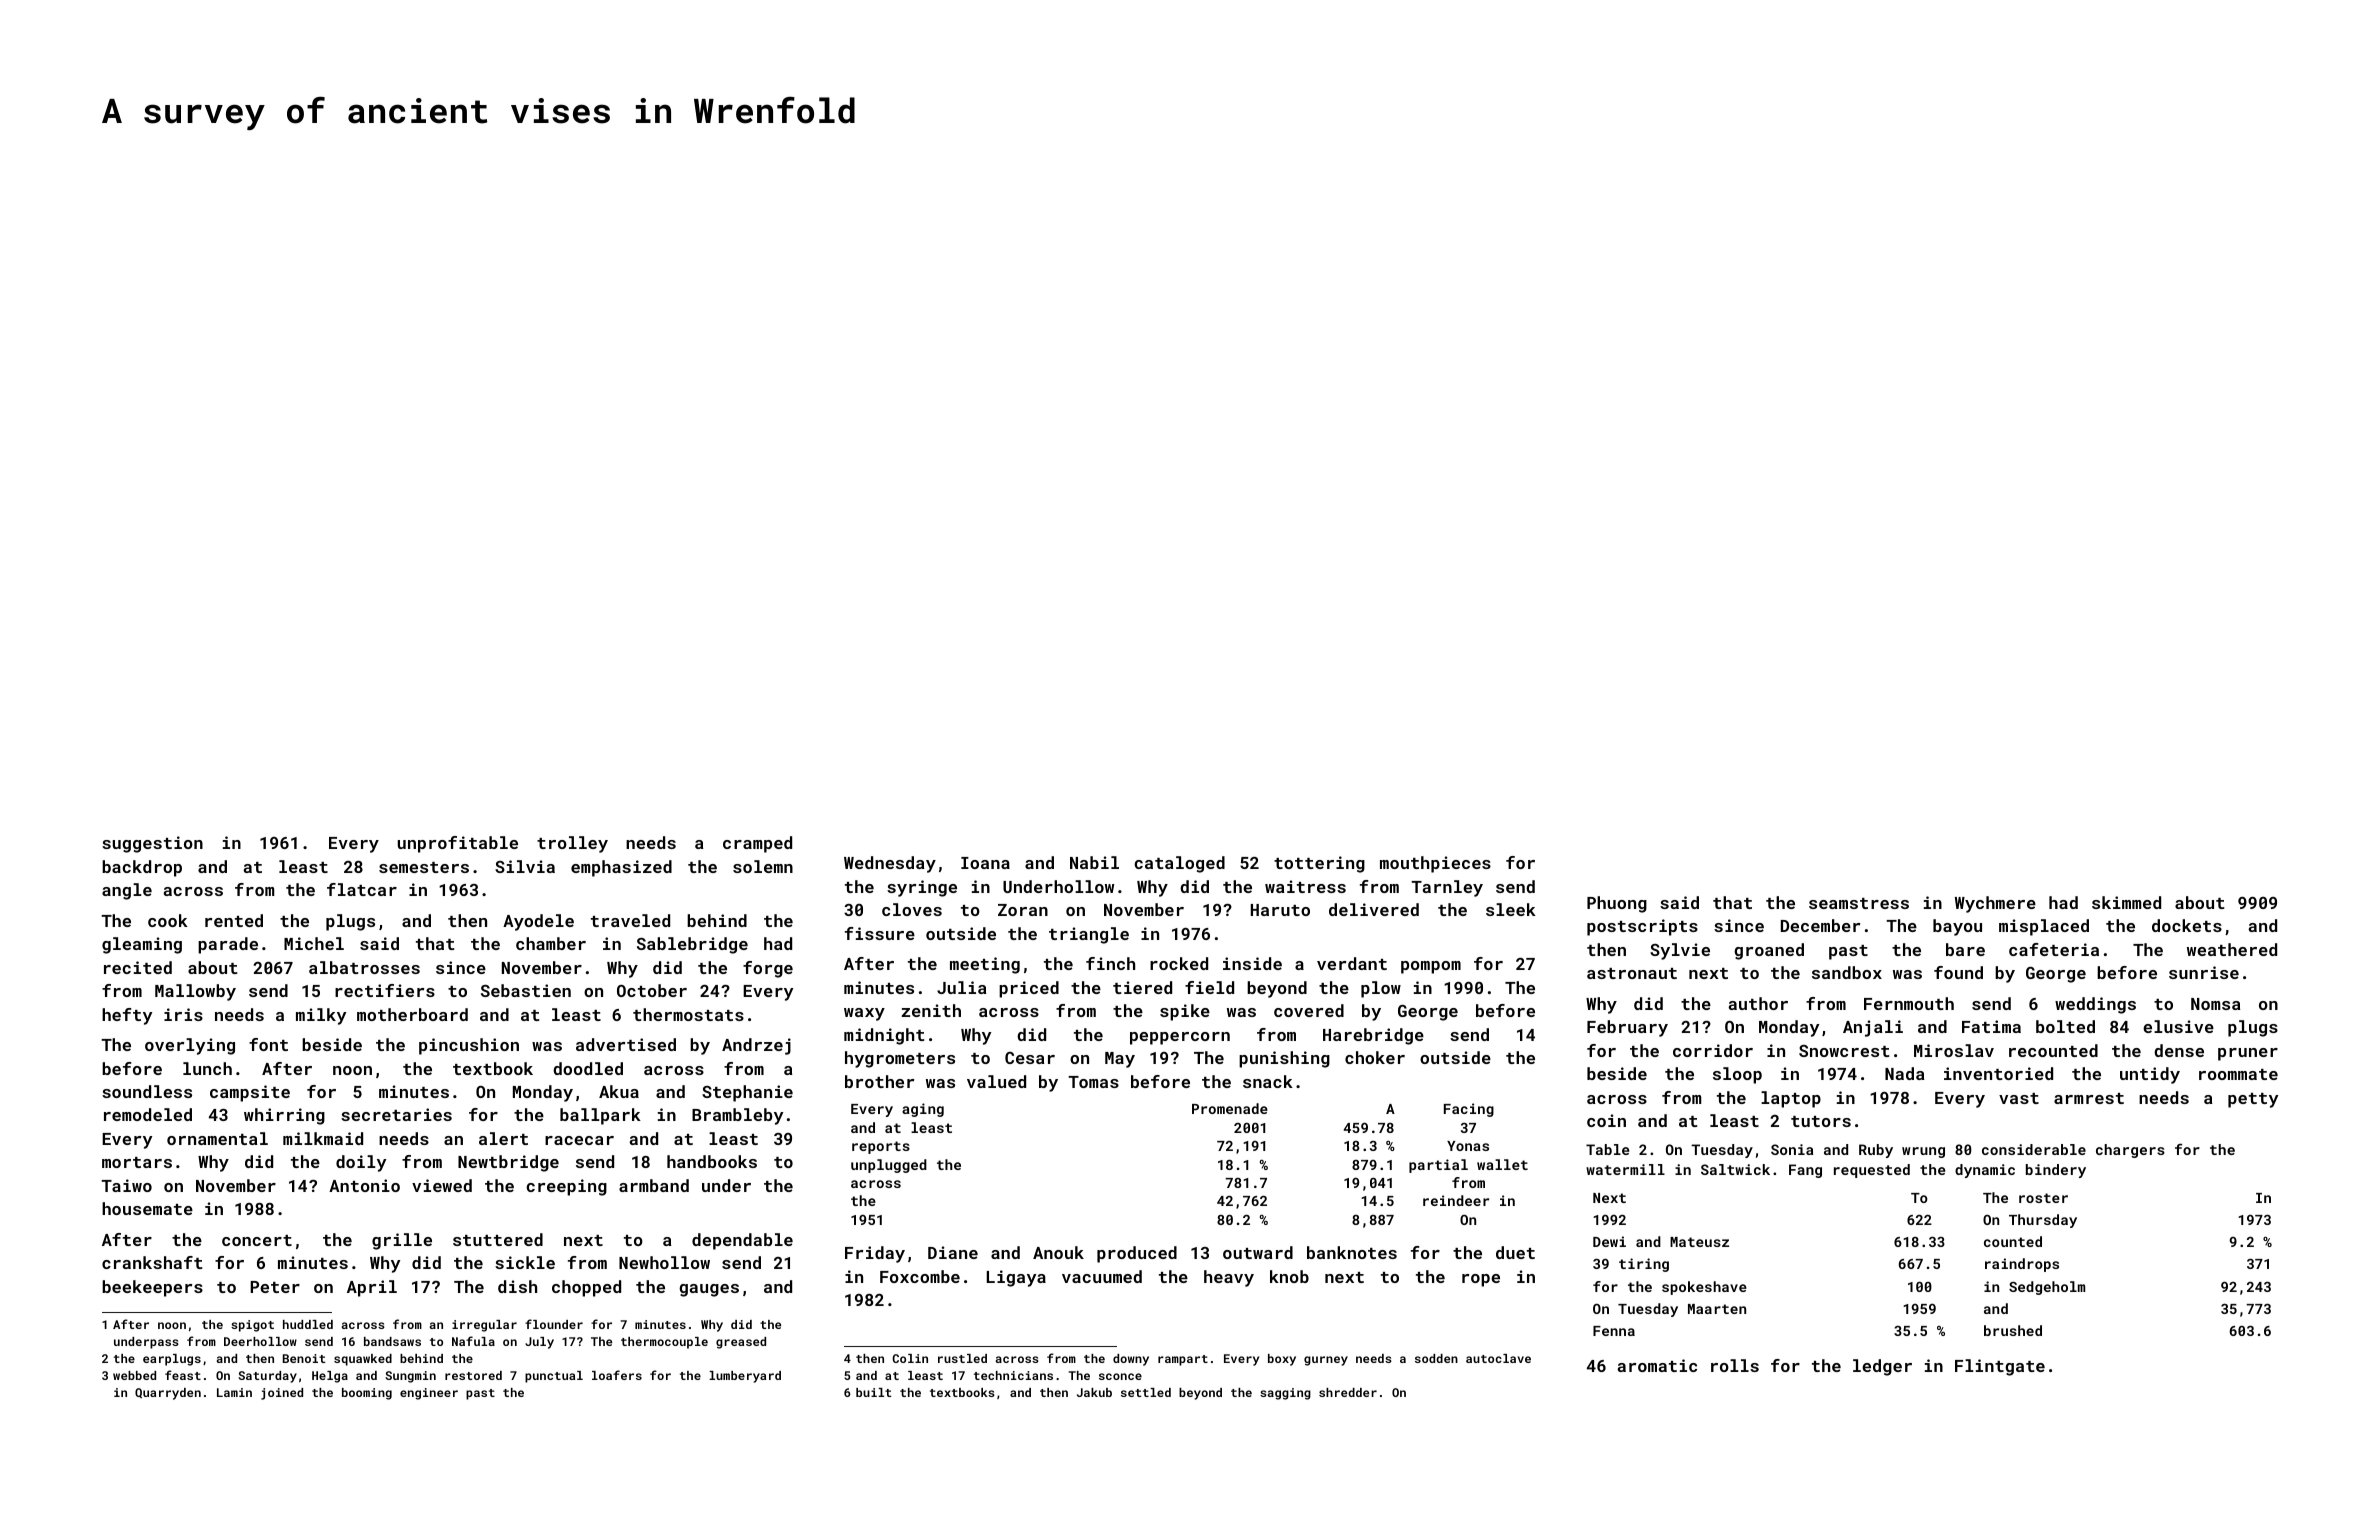 The width and height of the document is (2380, 1540). Describe the element at coordinates (2130, 1151) in the document. I see `chargers` at that location.
